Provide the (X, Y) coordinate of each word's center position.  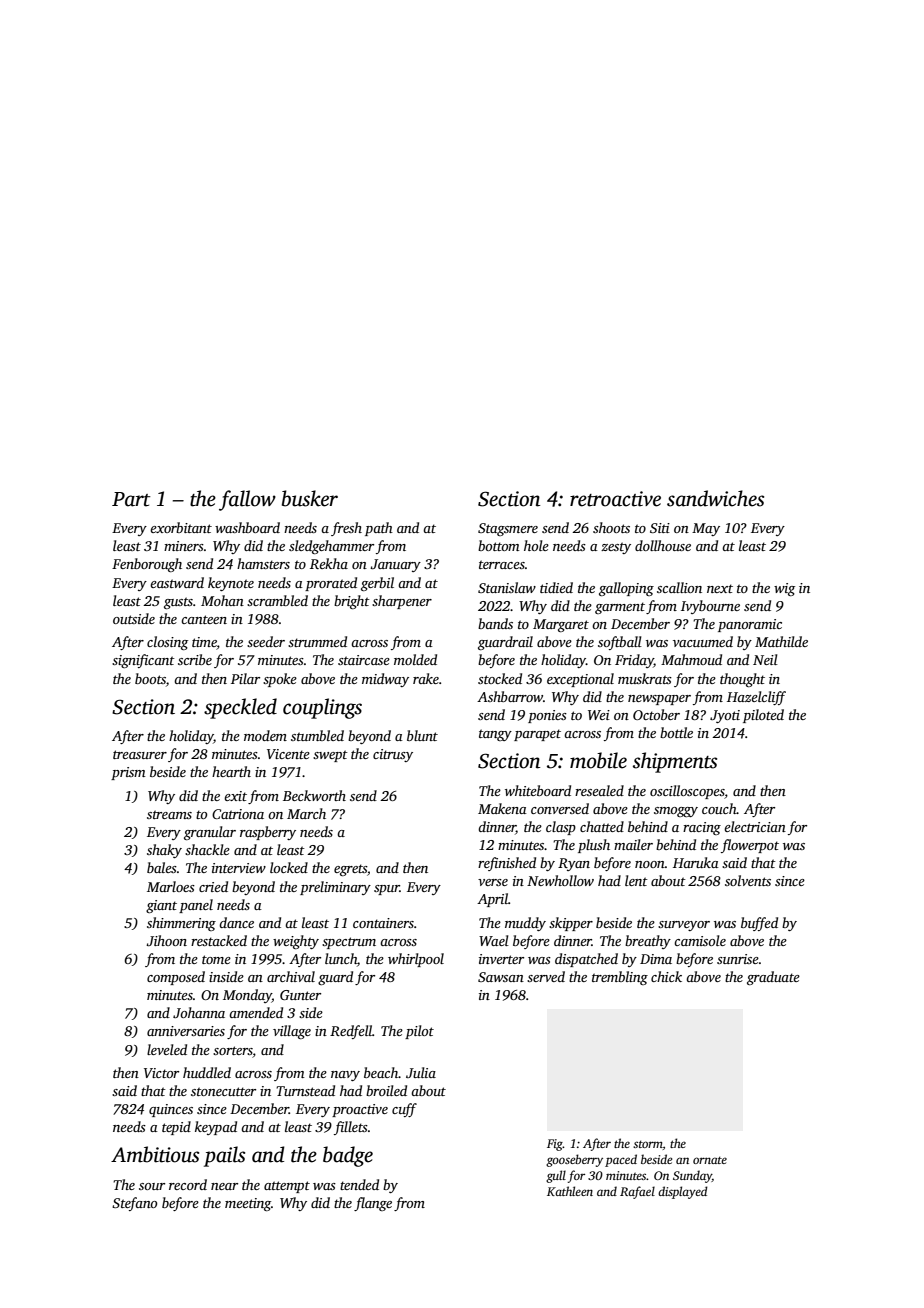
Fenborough (147, 565)
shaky (164, 851)
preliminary (335, 888)
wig (784, 589)
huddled (207, 1072)
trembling (620, 978)
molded (415, 659)
